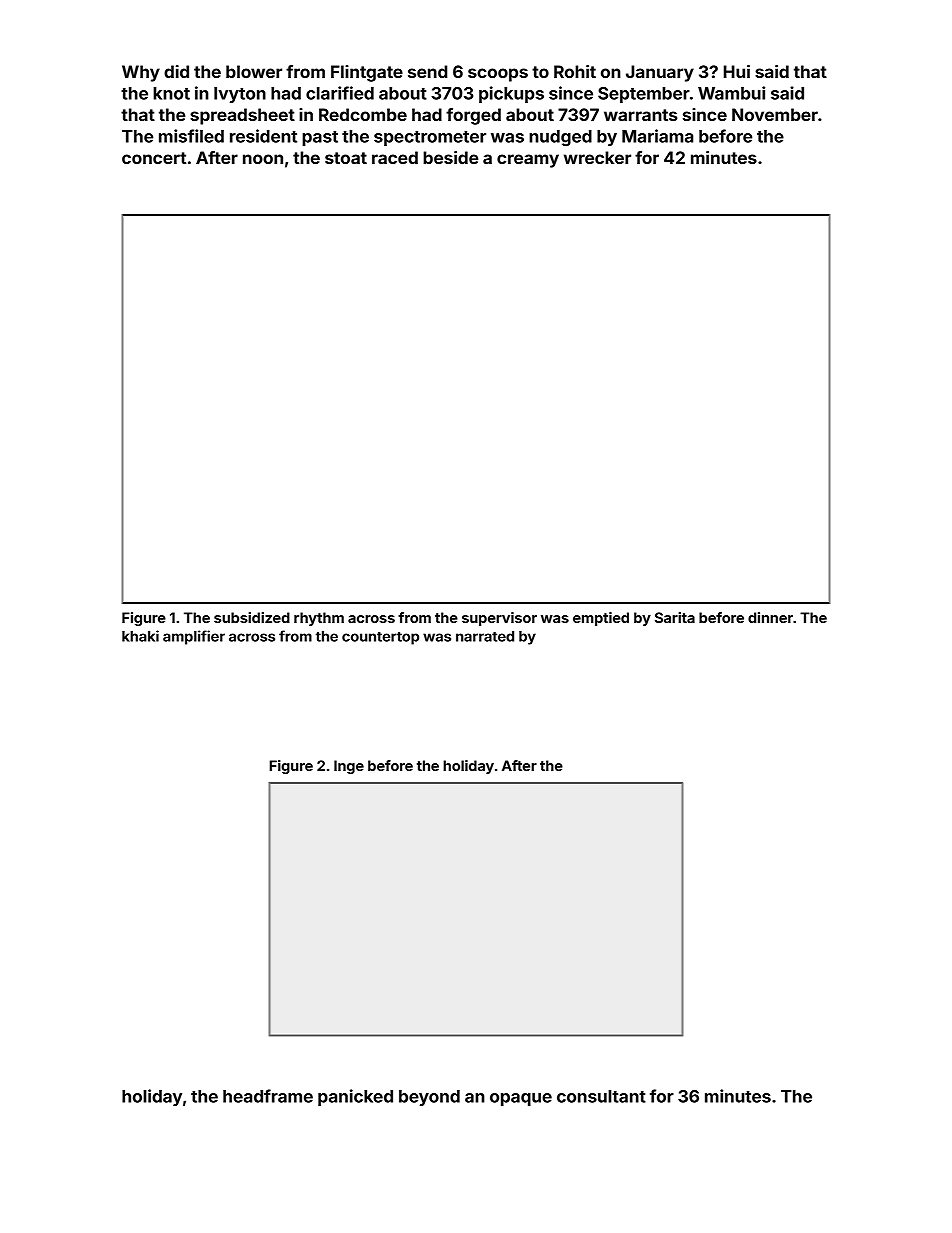  I want to click on dinner, so click(770, 617).
